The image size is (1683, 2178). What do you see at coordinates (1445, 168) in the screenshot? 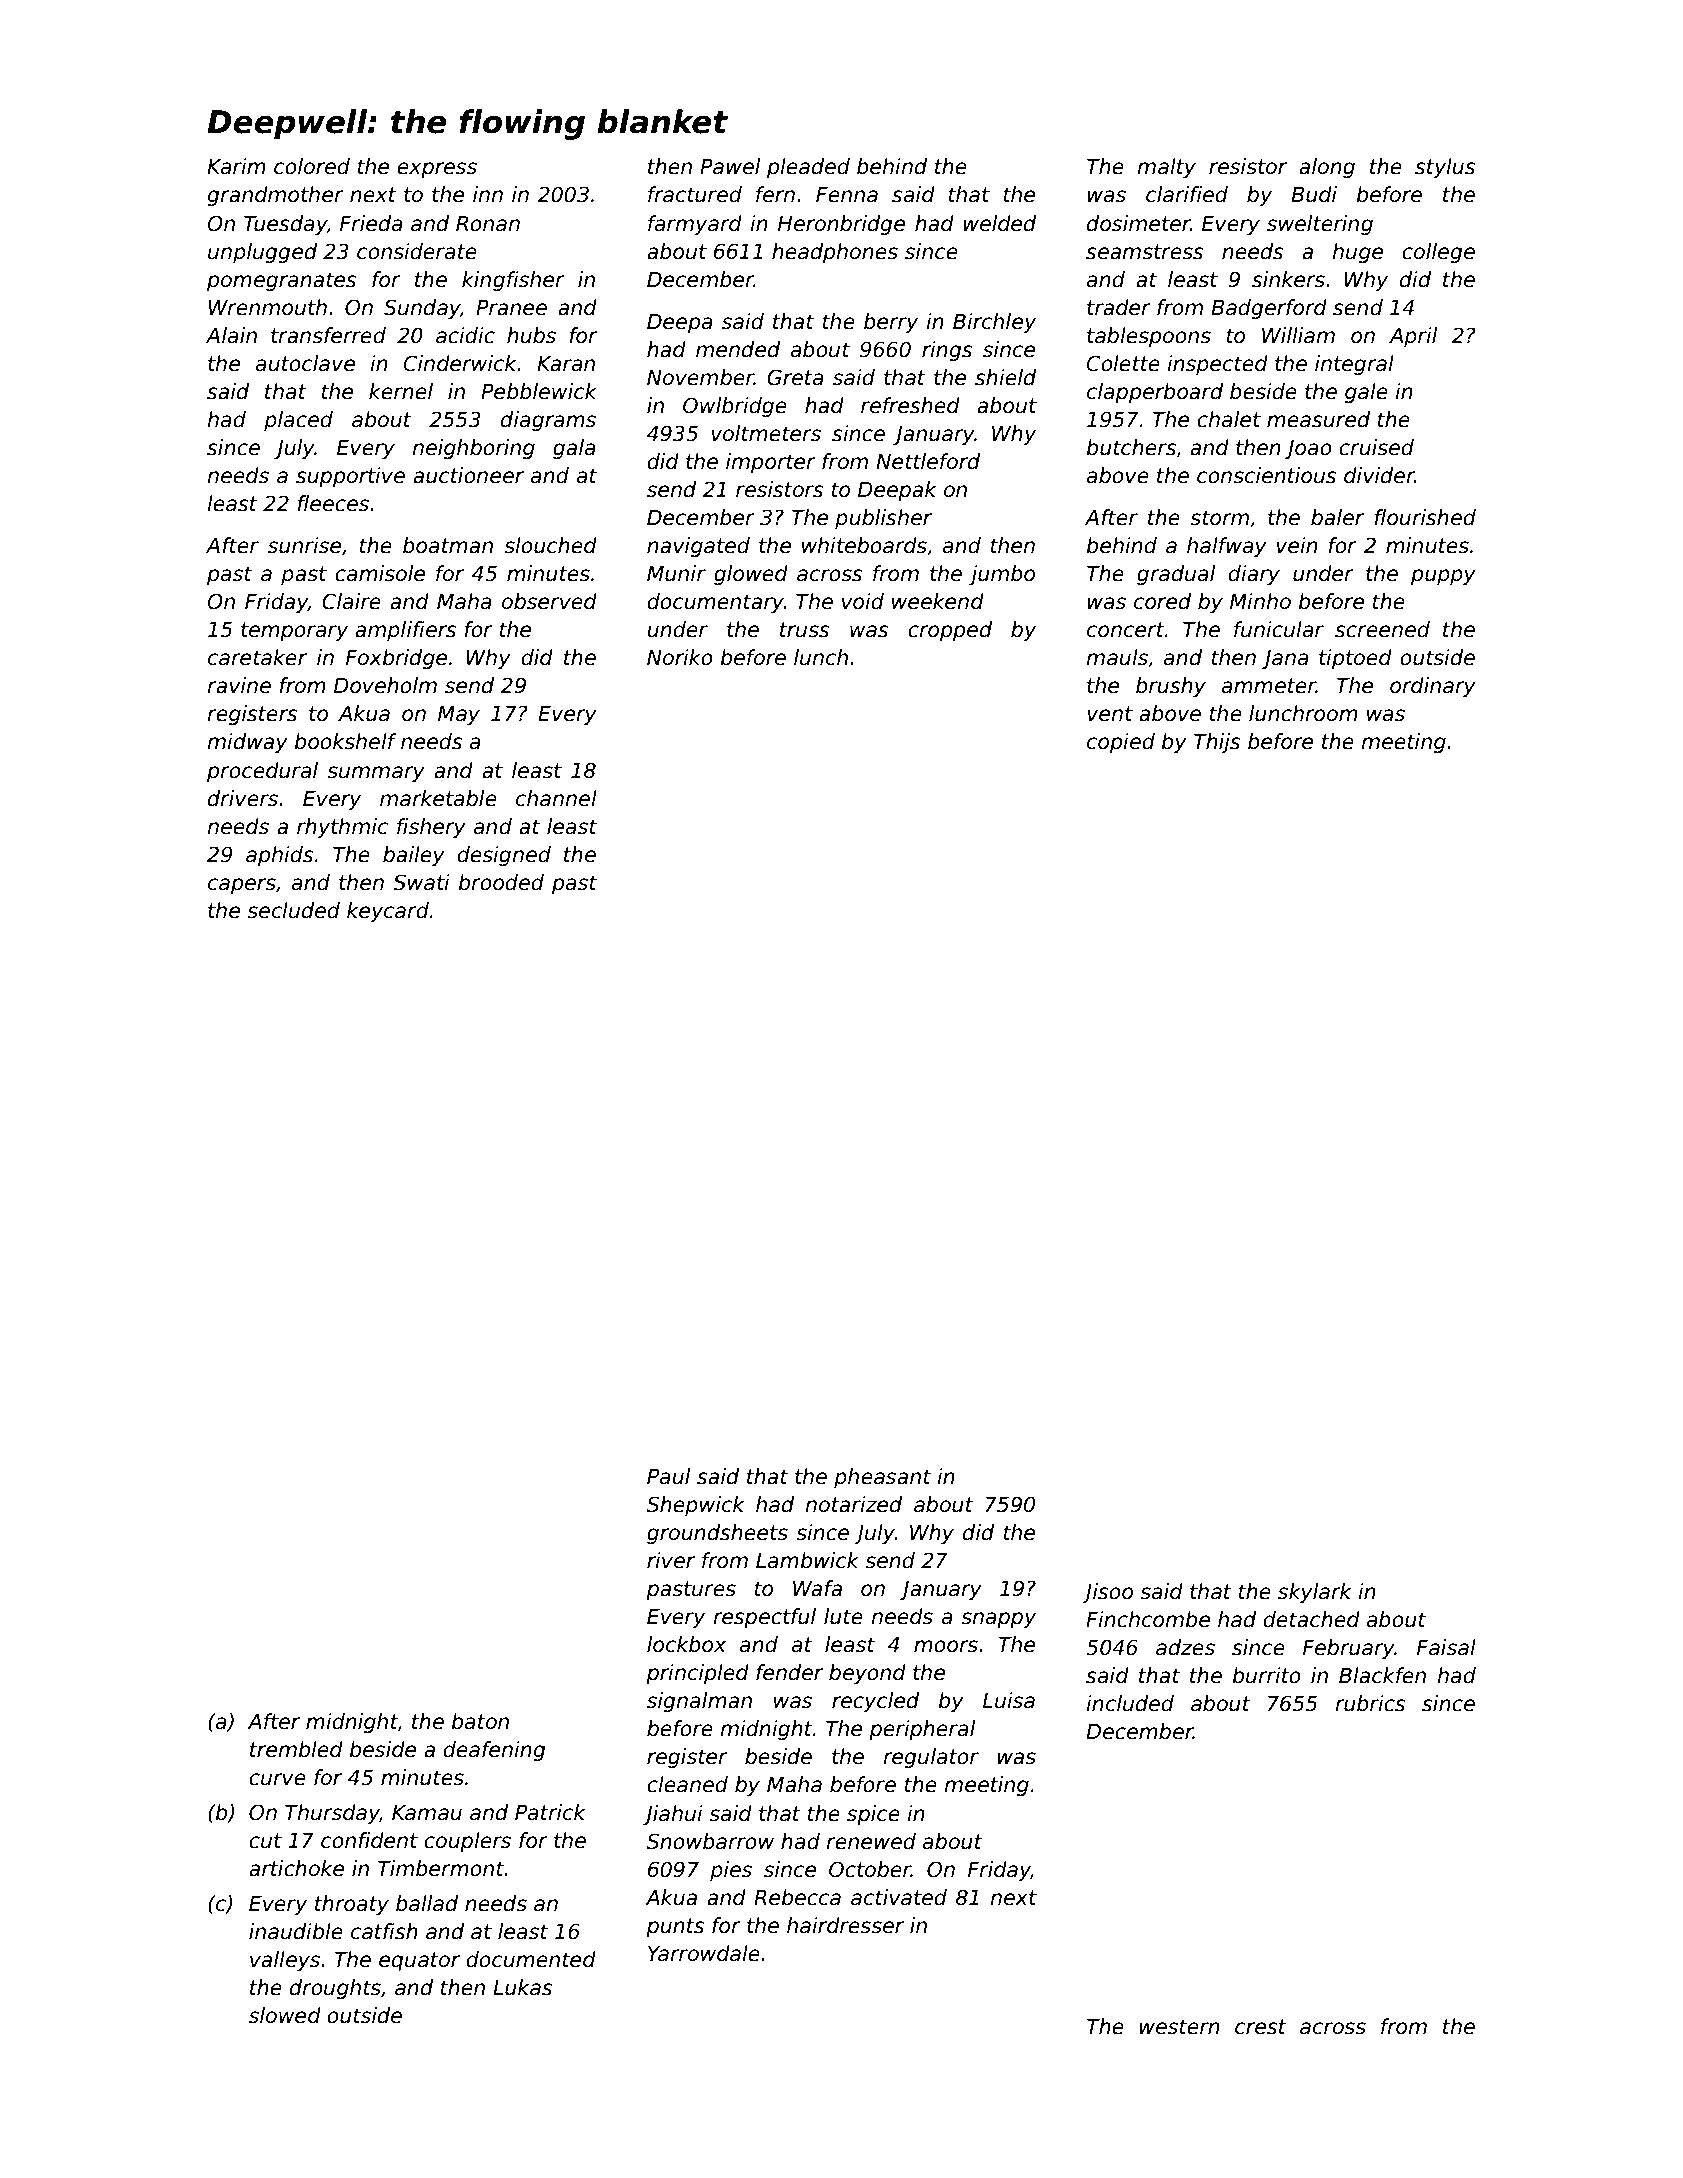
I see `stylus` at bounding box center [1445, 168].
